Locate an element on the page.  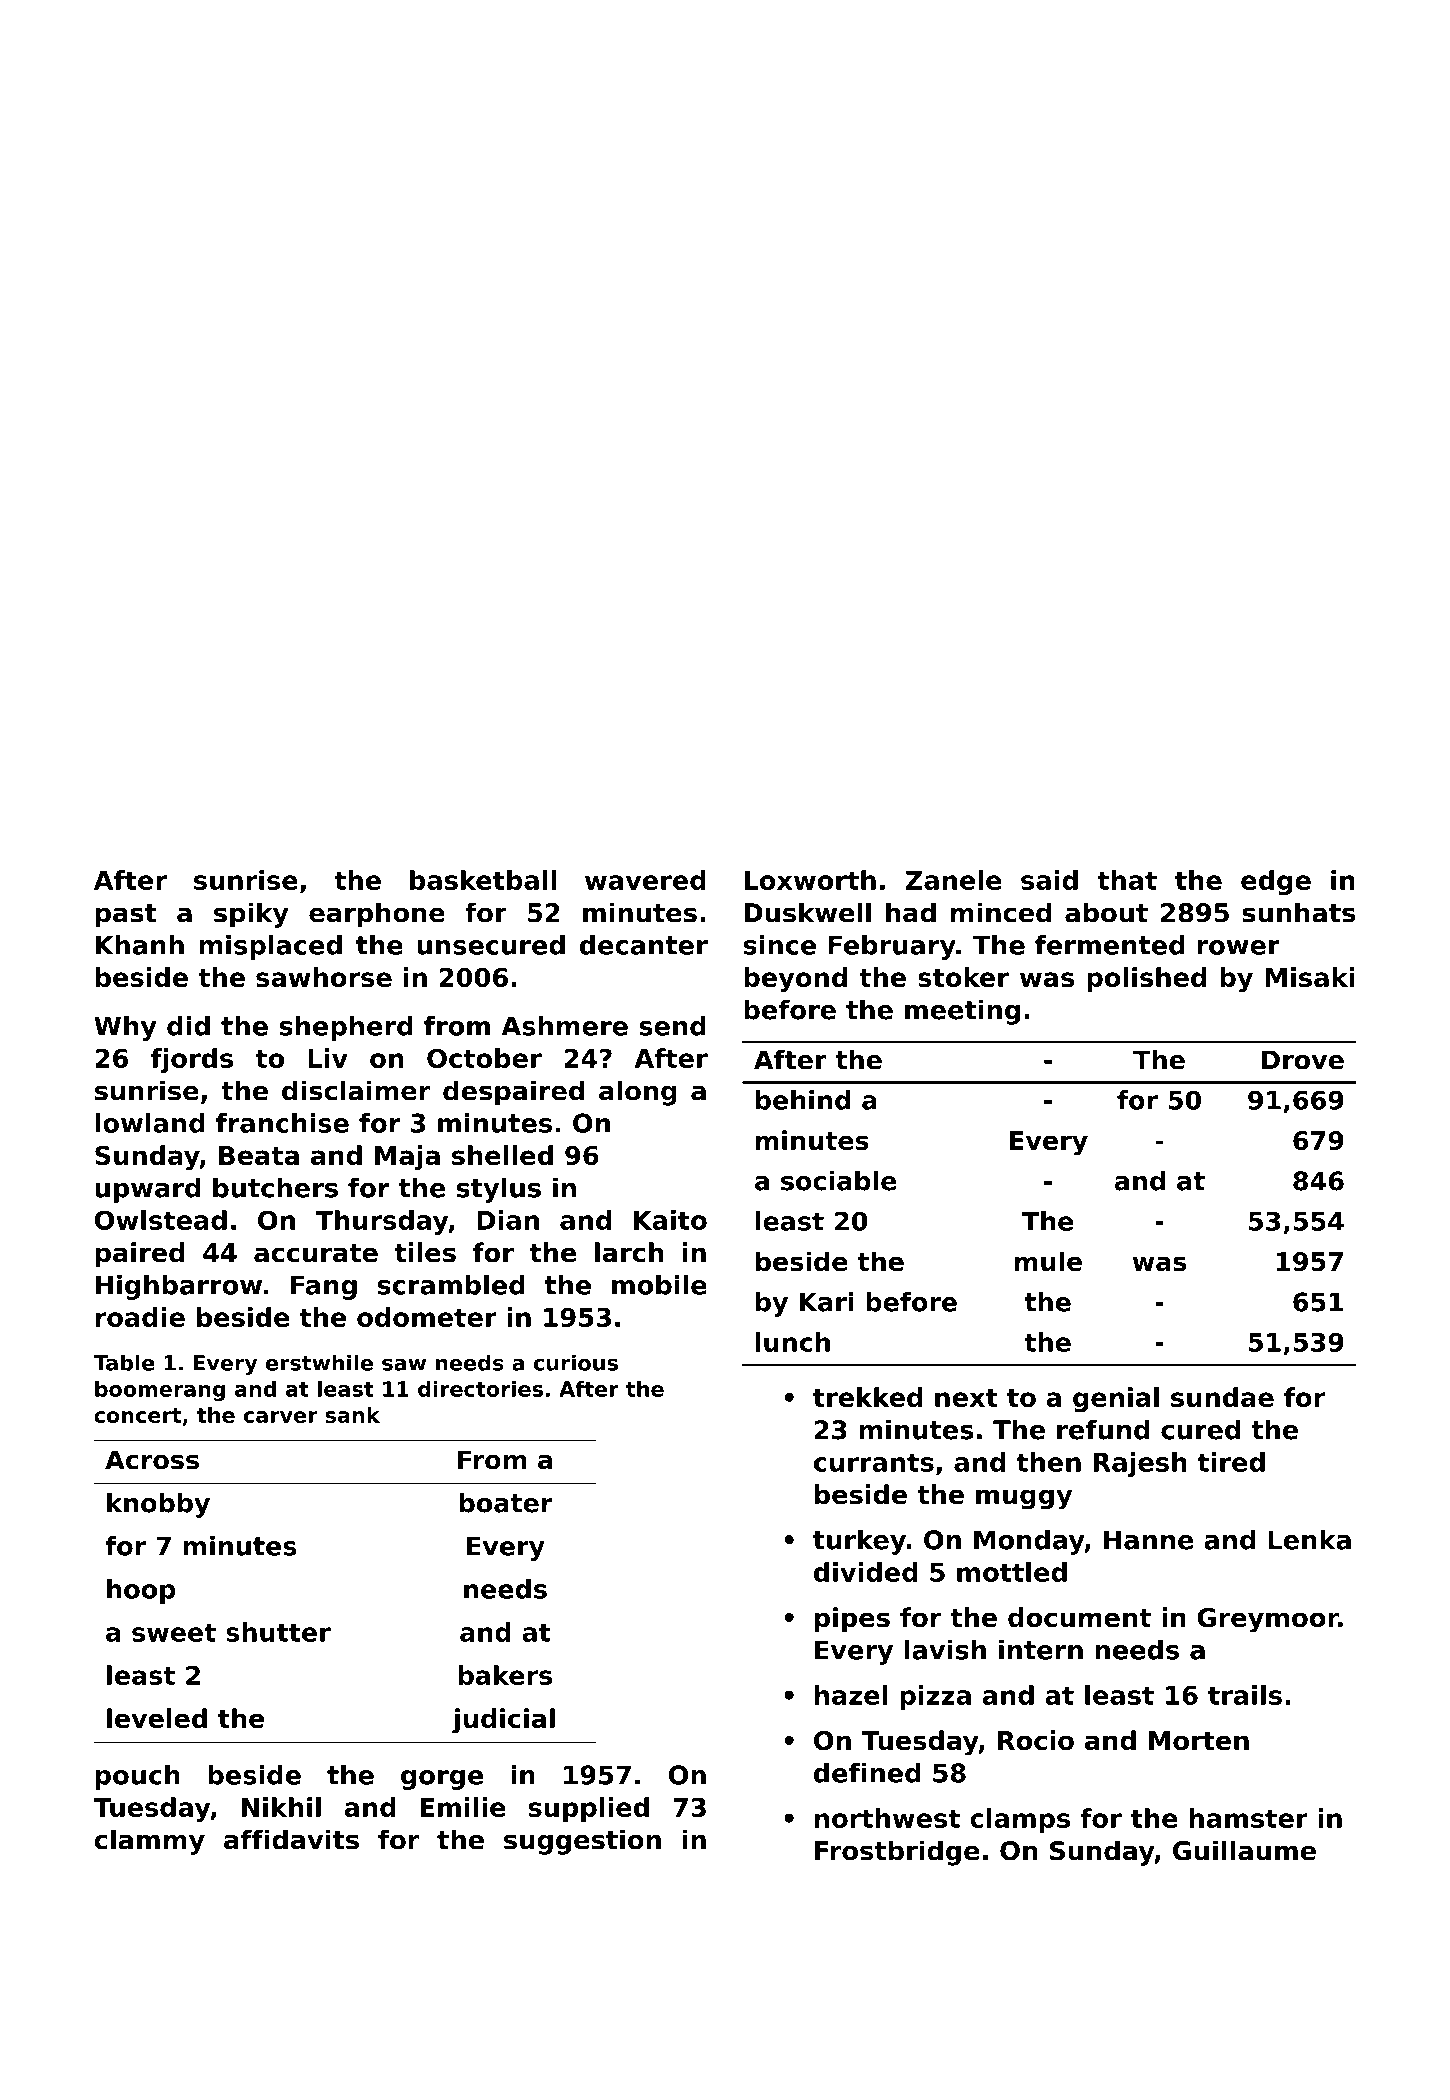
boater is located at coordinates (506, 1503).
